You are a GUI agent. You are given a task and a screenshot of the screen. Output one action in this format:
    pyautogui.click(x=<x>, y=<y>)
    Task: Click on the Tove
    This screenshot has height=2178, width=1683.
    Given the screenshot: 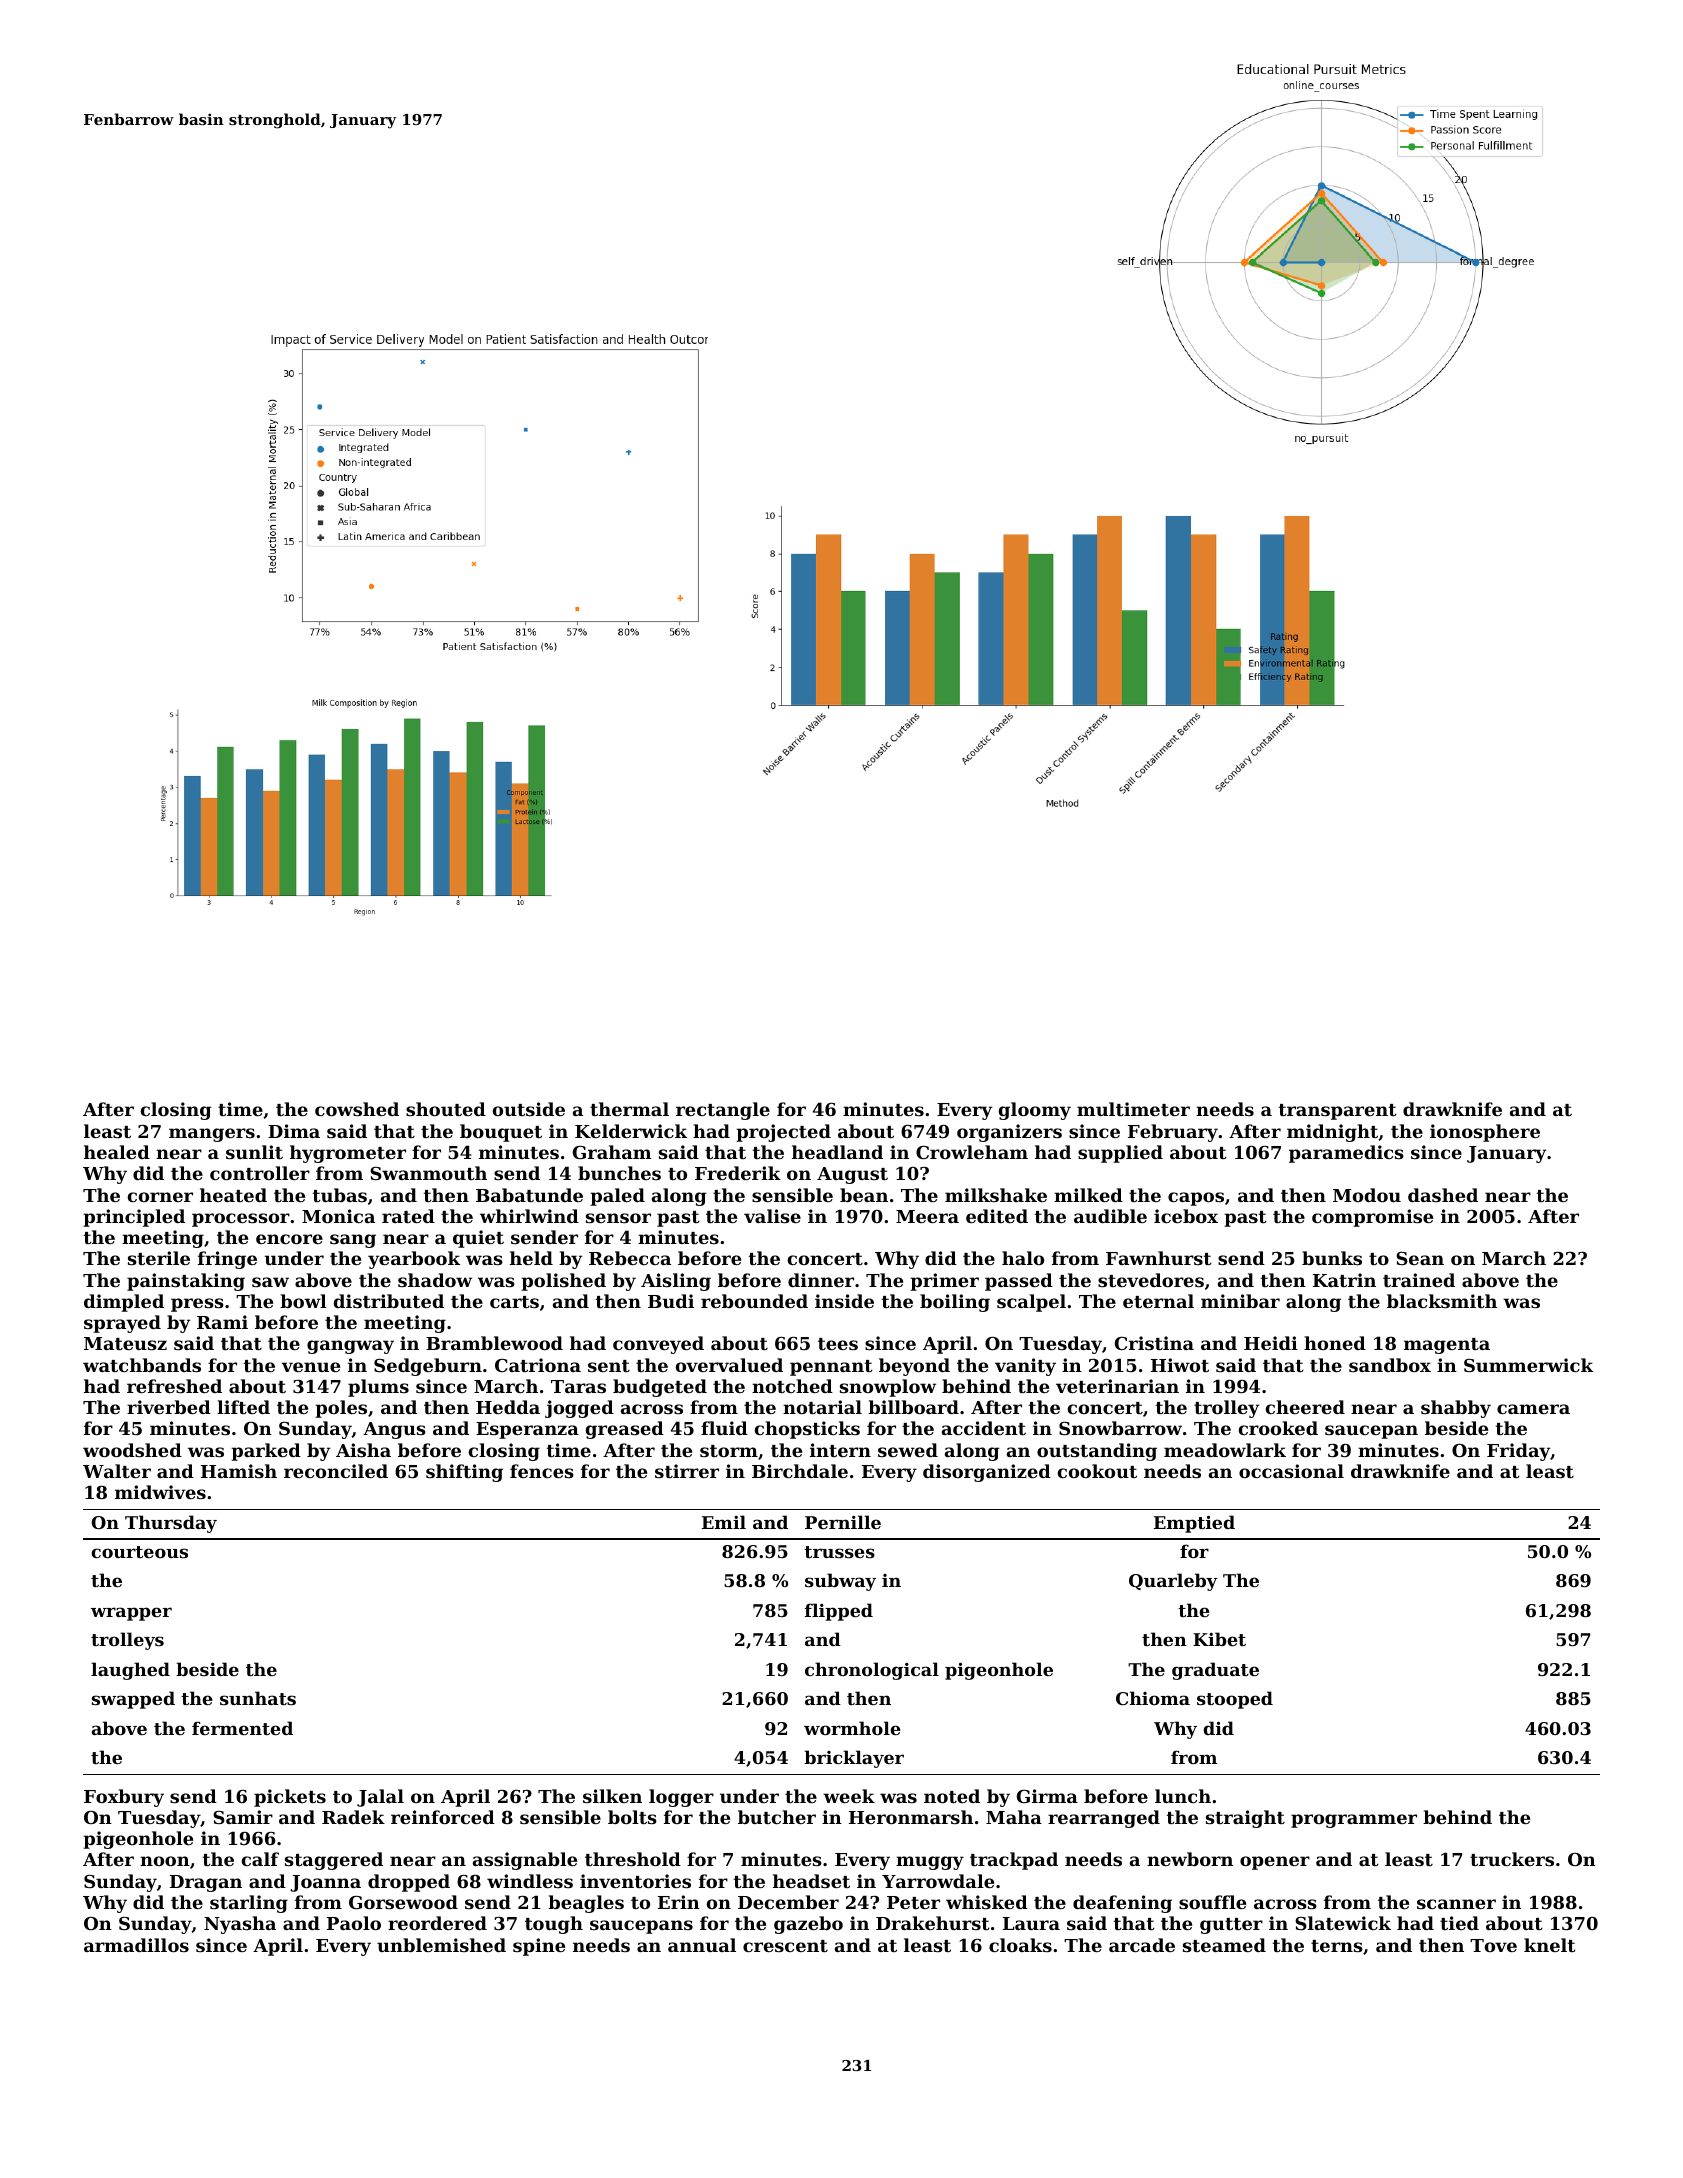 What is the action you would take?
    pyautogui.click(x=1493, y=1945)
